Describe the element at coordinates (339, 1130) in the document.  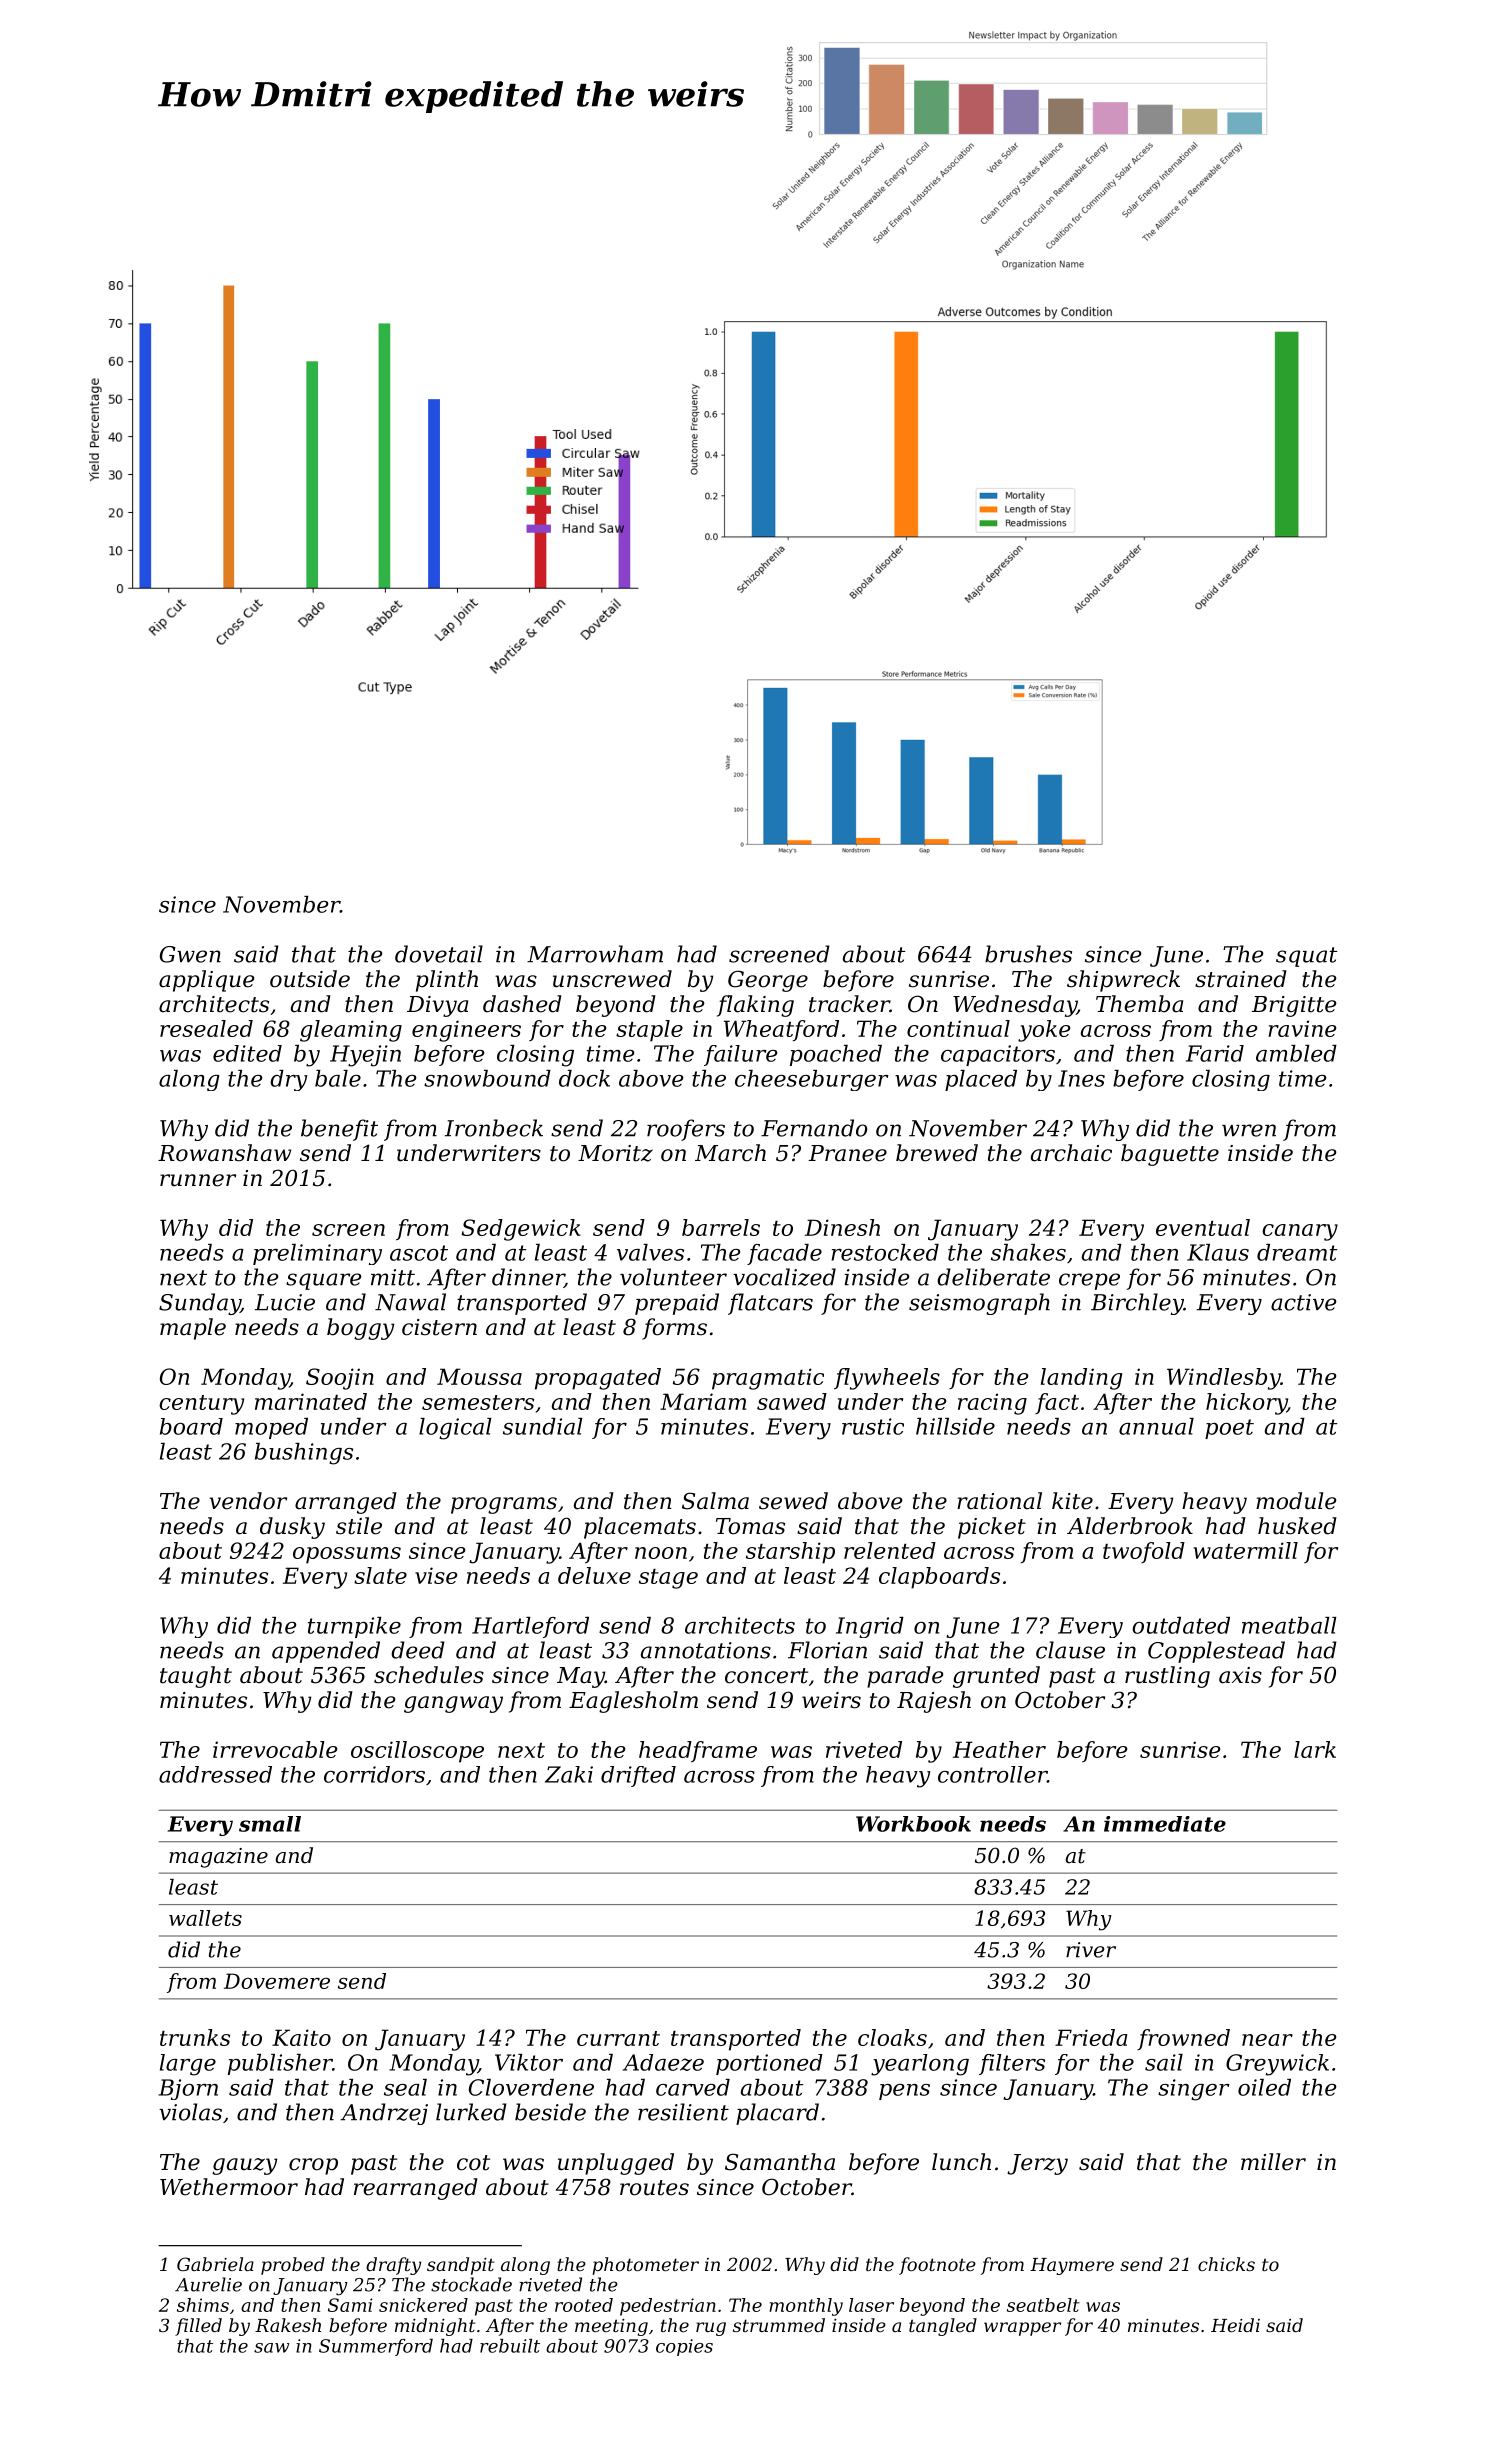
I see `benefit` at that location.
